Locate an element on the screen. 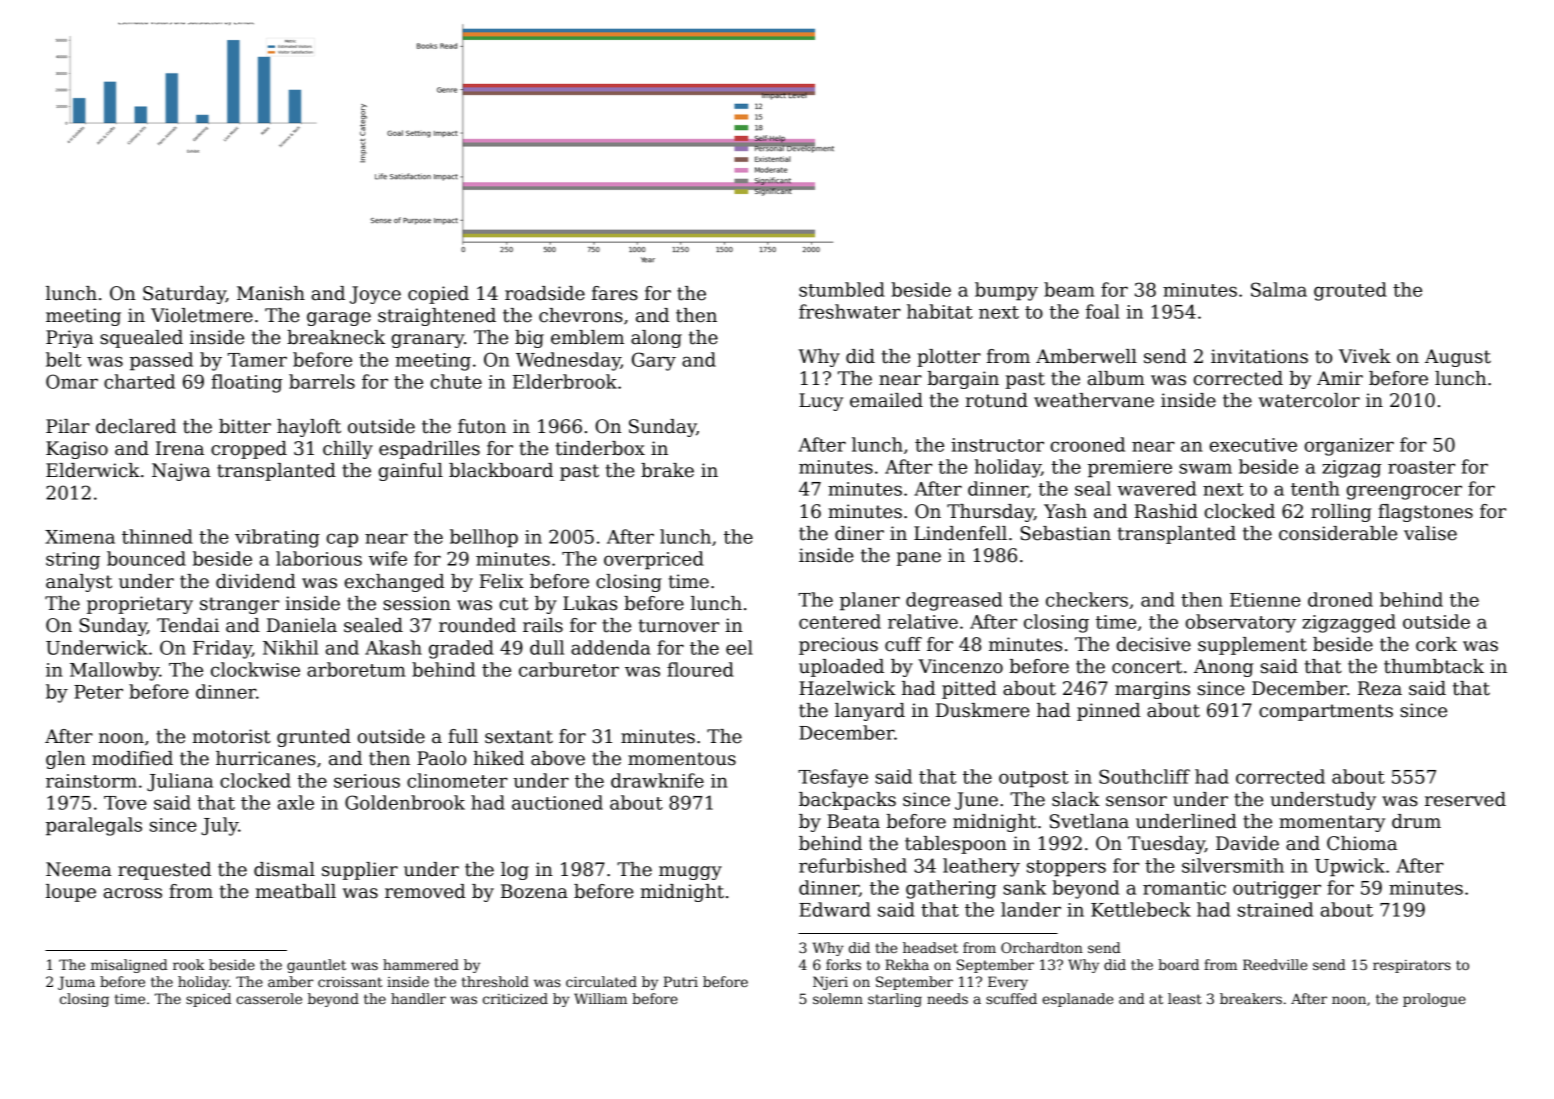 The width and height of the screenshot is (1554, 1099). Vivek is located at coordinates (1365, 356).
